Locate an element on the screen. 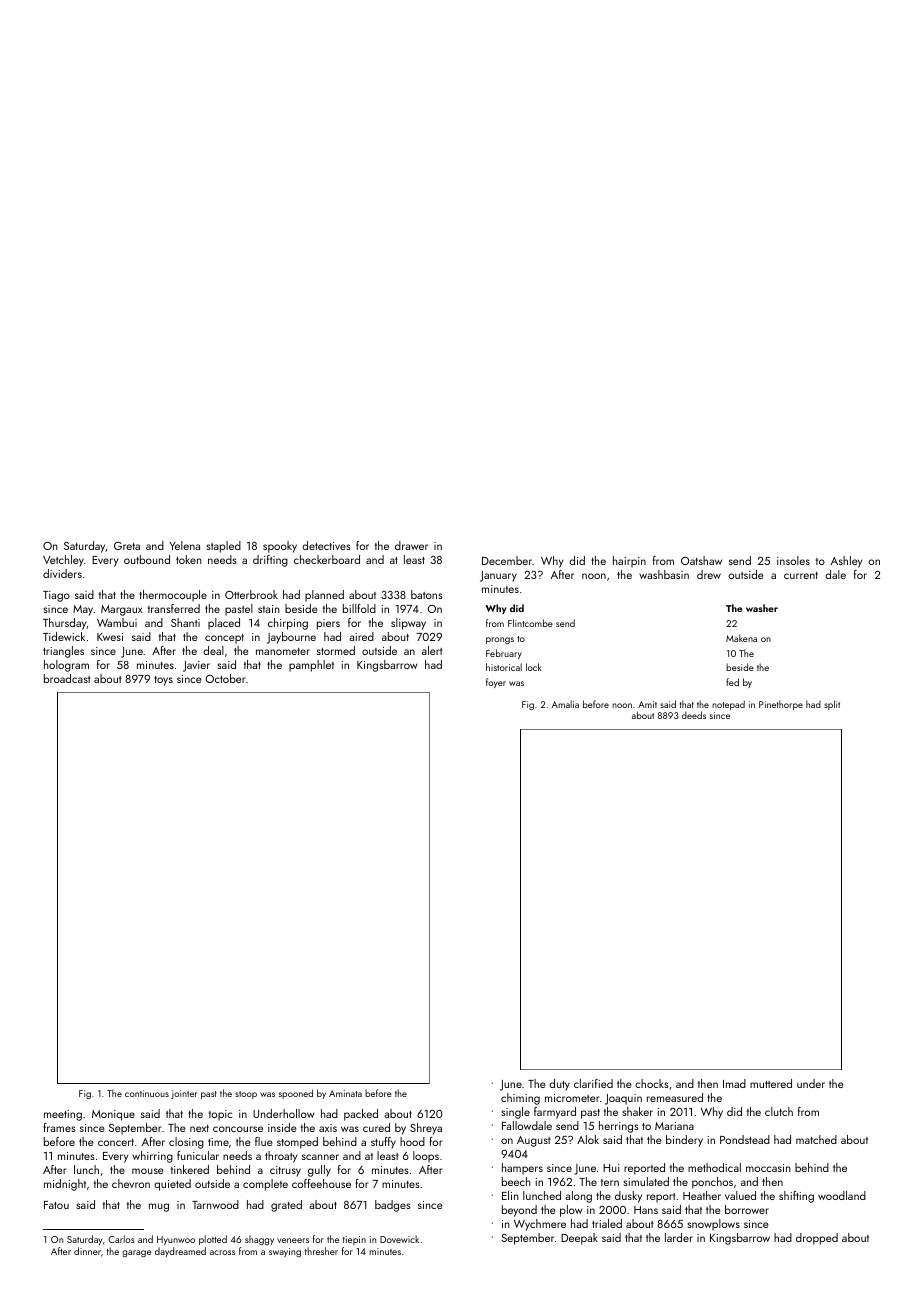 The image size is (924, 1308). toys is located at coordinates (163, 681).
